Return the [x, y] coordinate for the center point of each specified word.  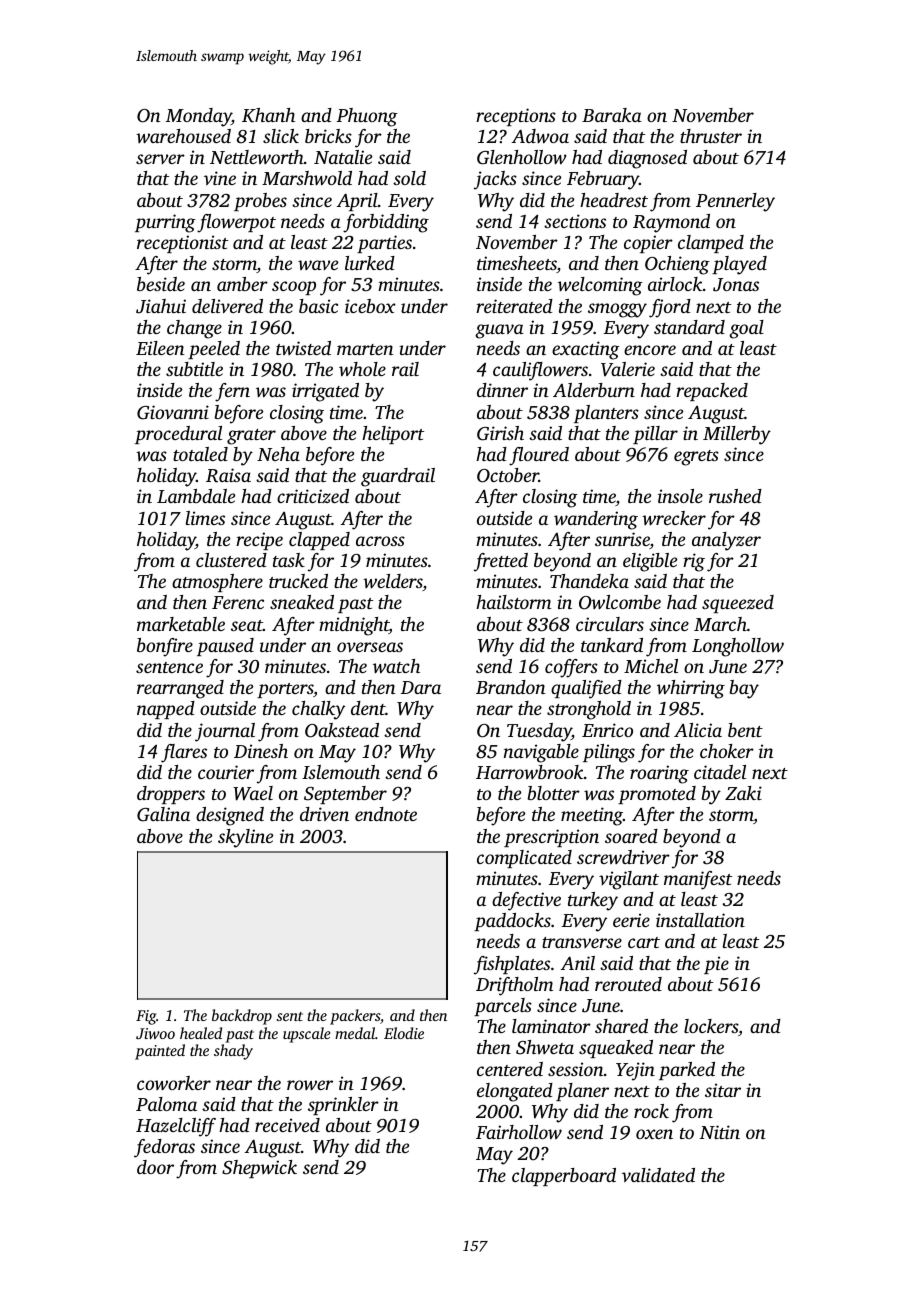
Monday [199, 117]
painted [160, 1052]
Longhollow [738, 647]
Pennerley [735, 202]
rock [651, 1111]
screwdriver [623, 857]
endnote [386, 814]
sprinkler [343, 1106]
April [357, 202]
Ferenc [238, 602]
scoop [294, 288]
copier [648, 244]
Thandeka [589, 581]
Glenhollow [522, 157]
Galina [163, 814]
